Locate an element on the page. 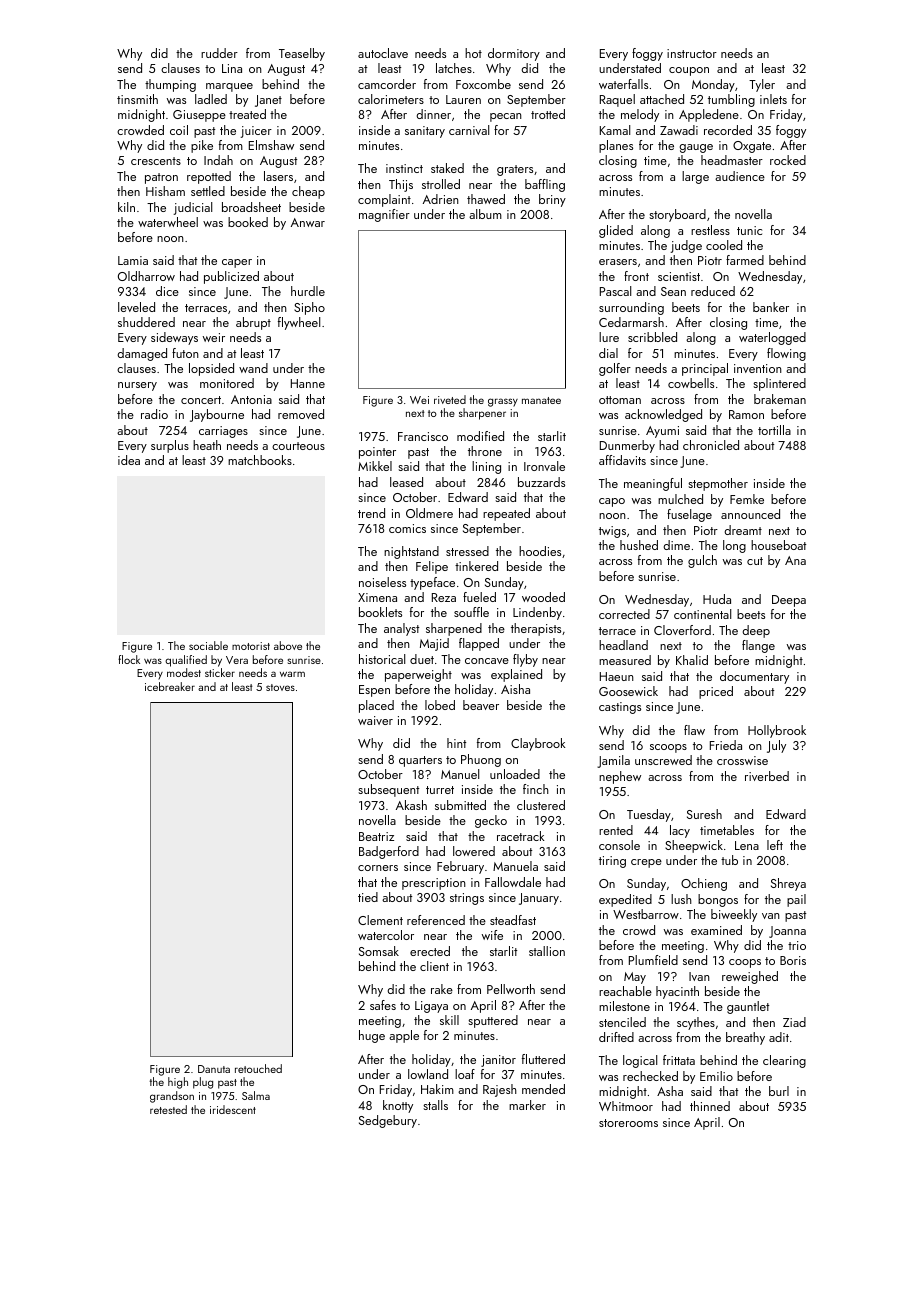 The image size is (924, 1308). repeated is located at coordinates (506, 514).
